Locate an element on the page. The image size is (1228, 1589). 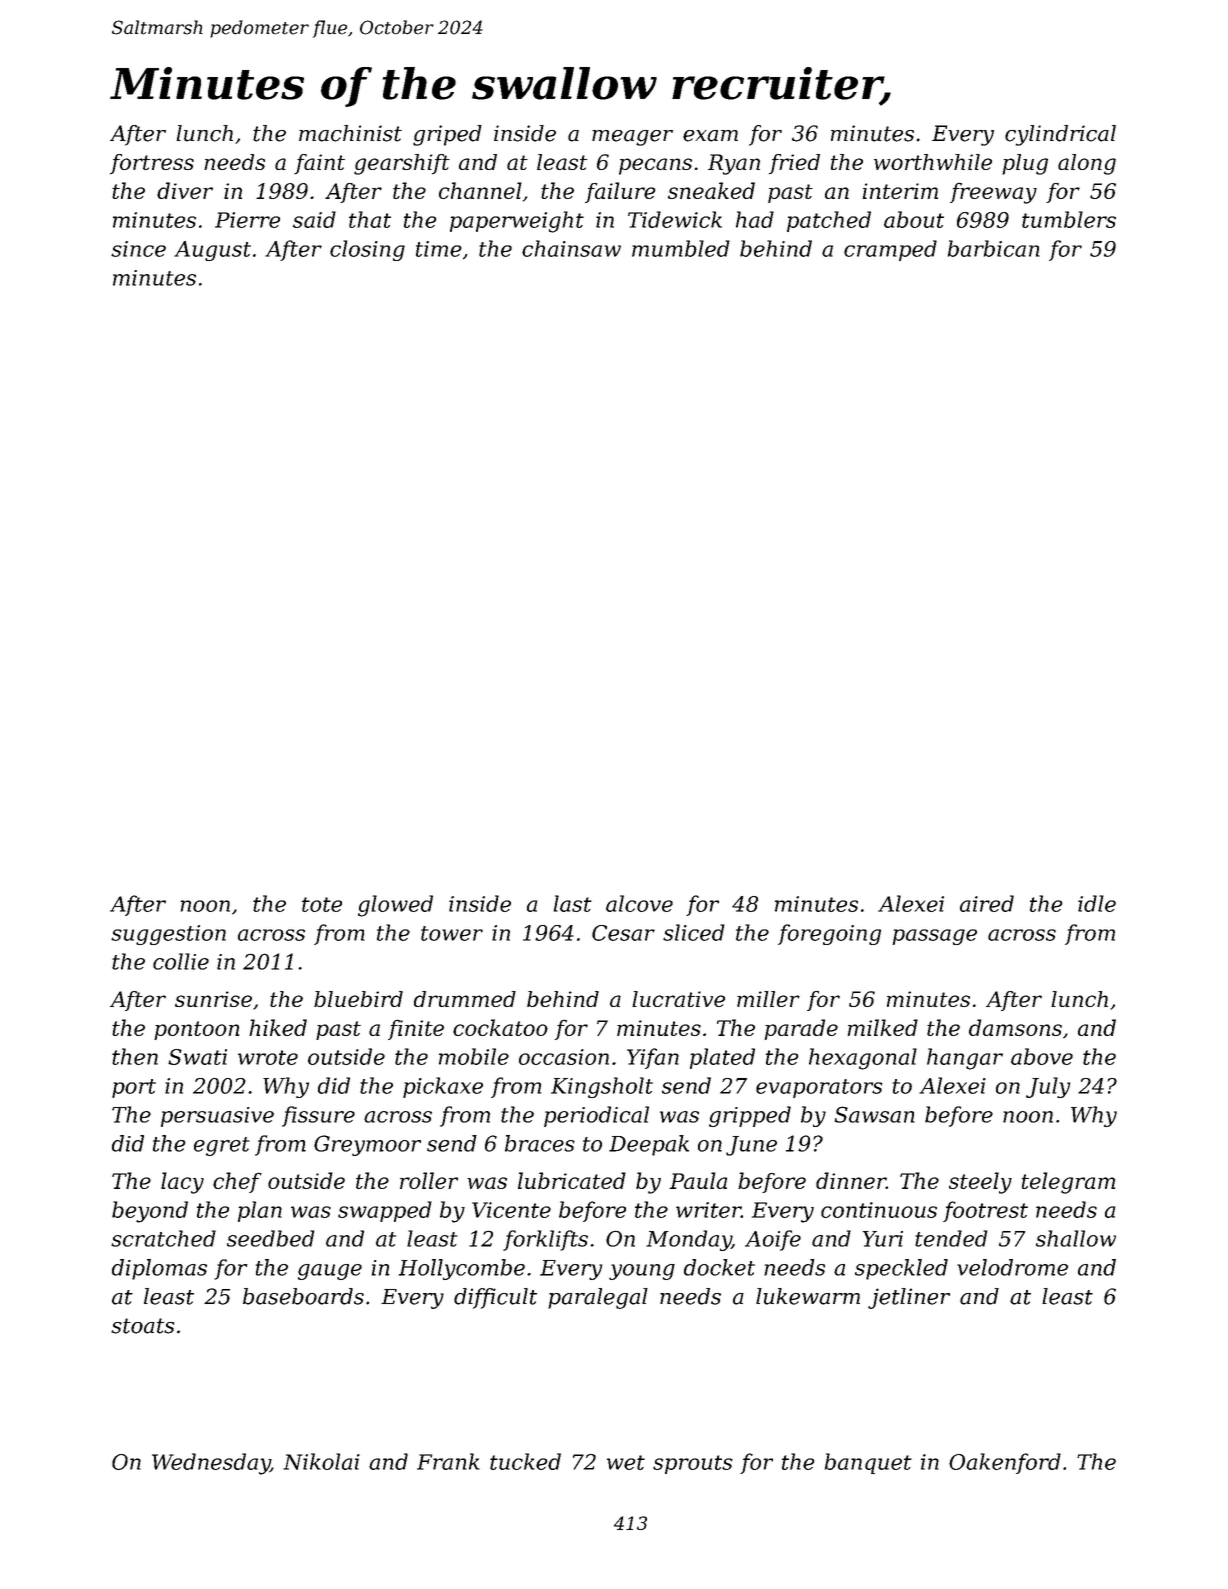
channel is located at coordinates (480, 190).
